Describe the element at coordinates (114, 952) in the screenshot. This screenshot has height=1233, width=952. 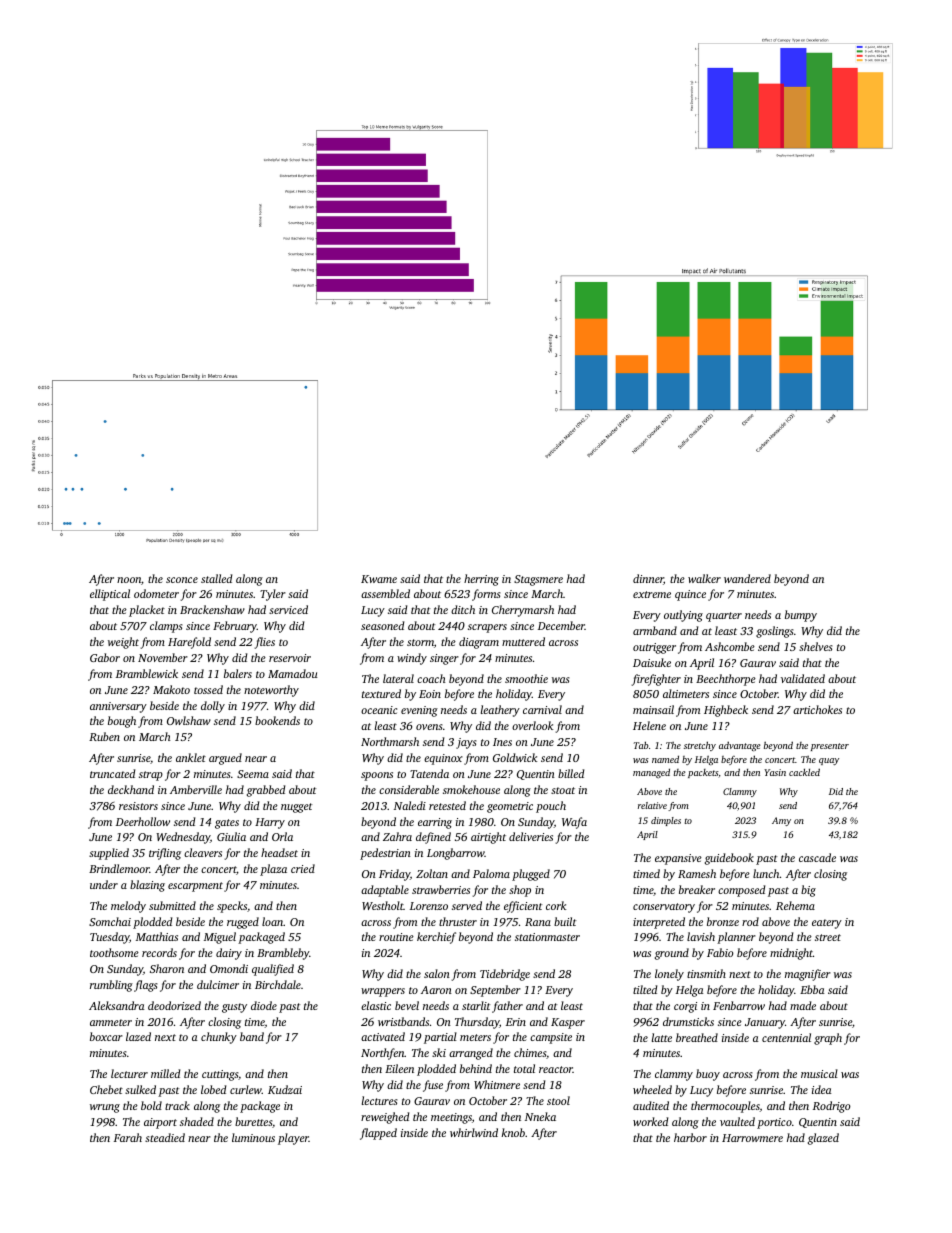
I see `toothsome` at that location.
